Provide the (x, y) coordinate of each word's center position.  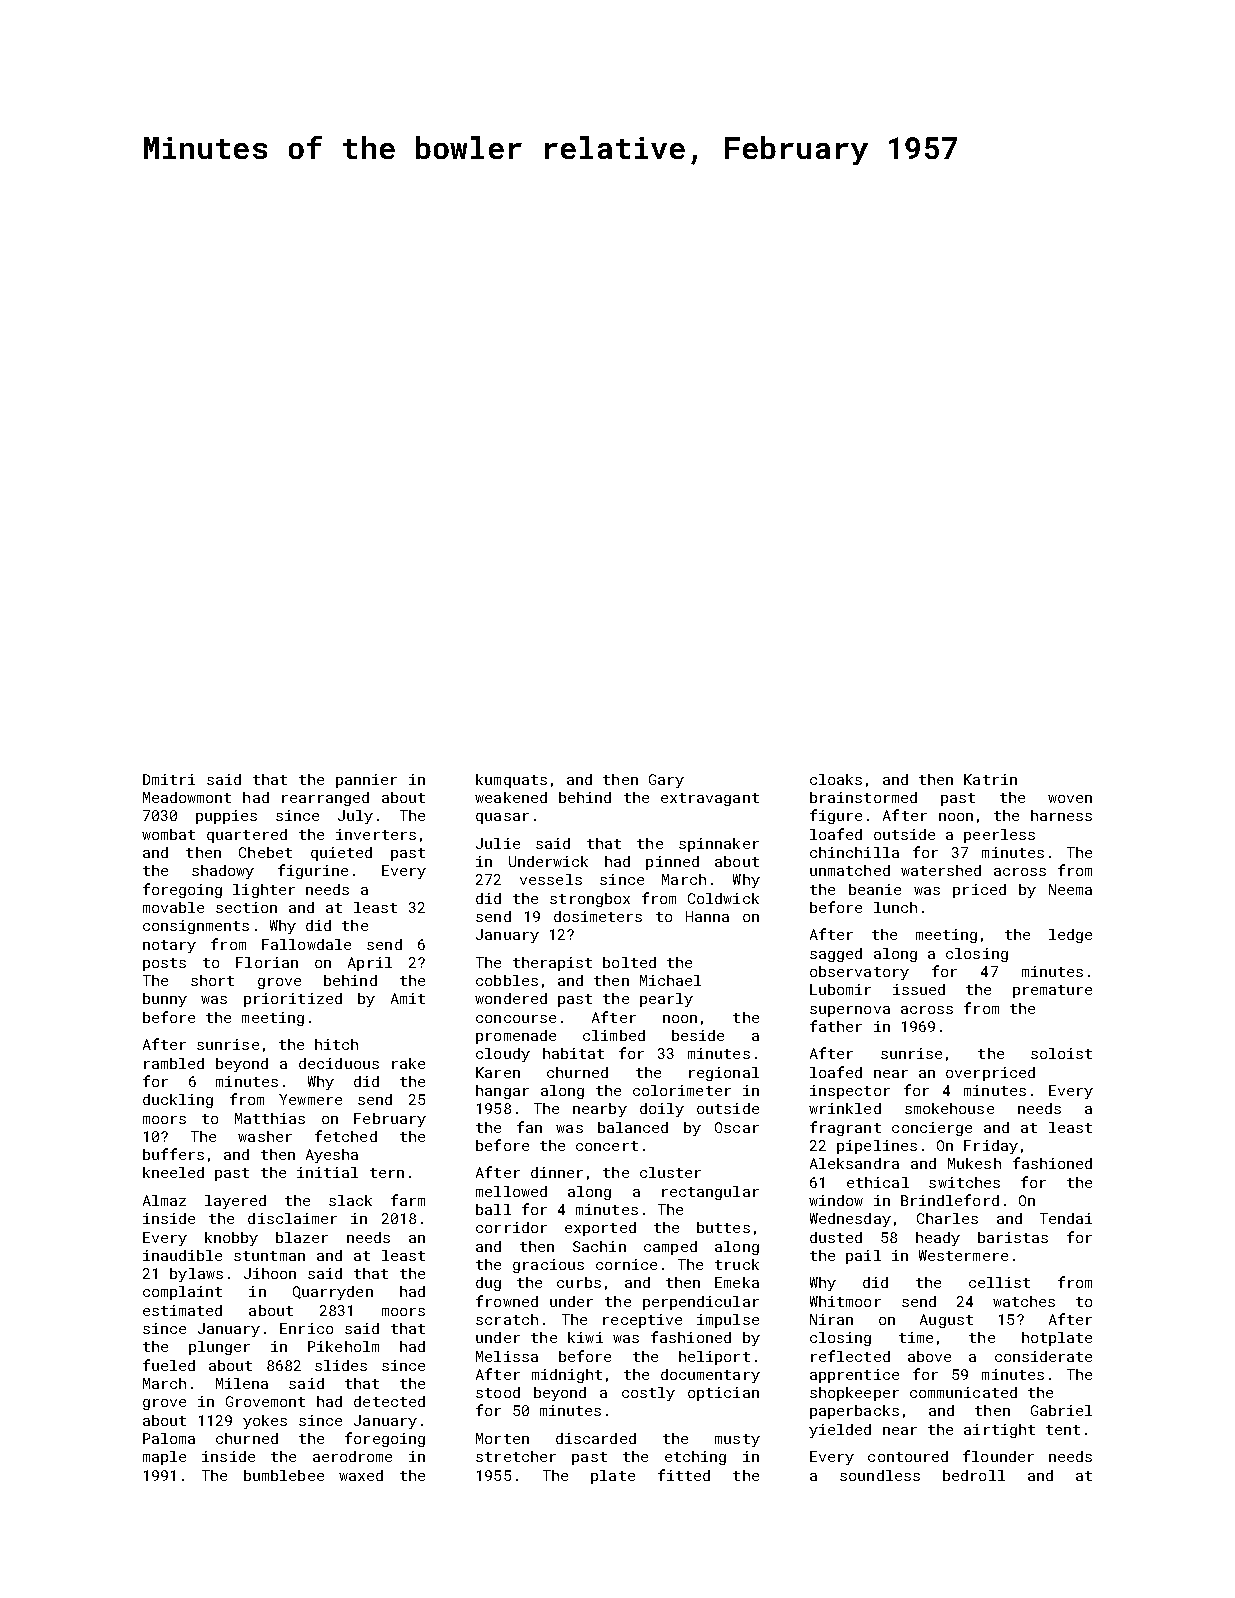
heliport (714, 1358)
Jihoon (270, 1273)
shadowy (223, 872)
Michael (670, 980)
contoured (908, 1456)
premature (1052, 991)
